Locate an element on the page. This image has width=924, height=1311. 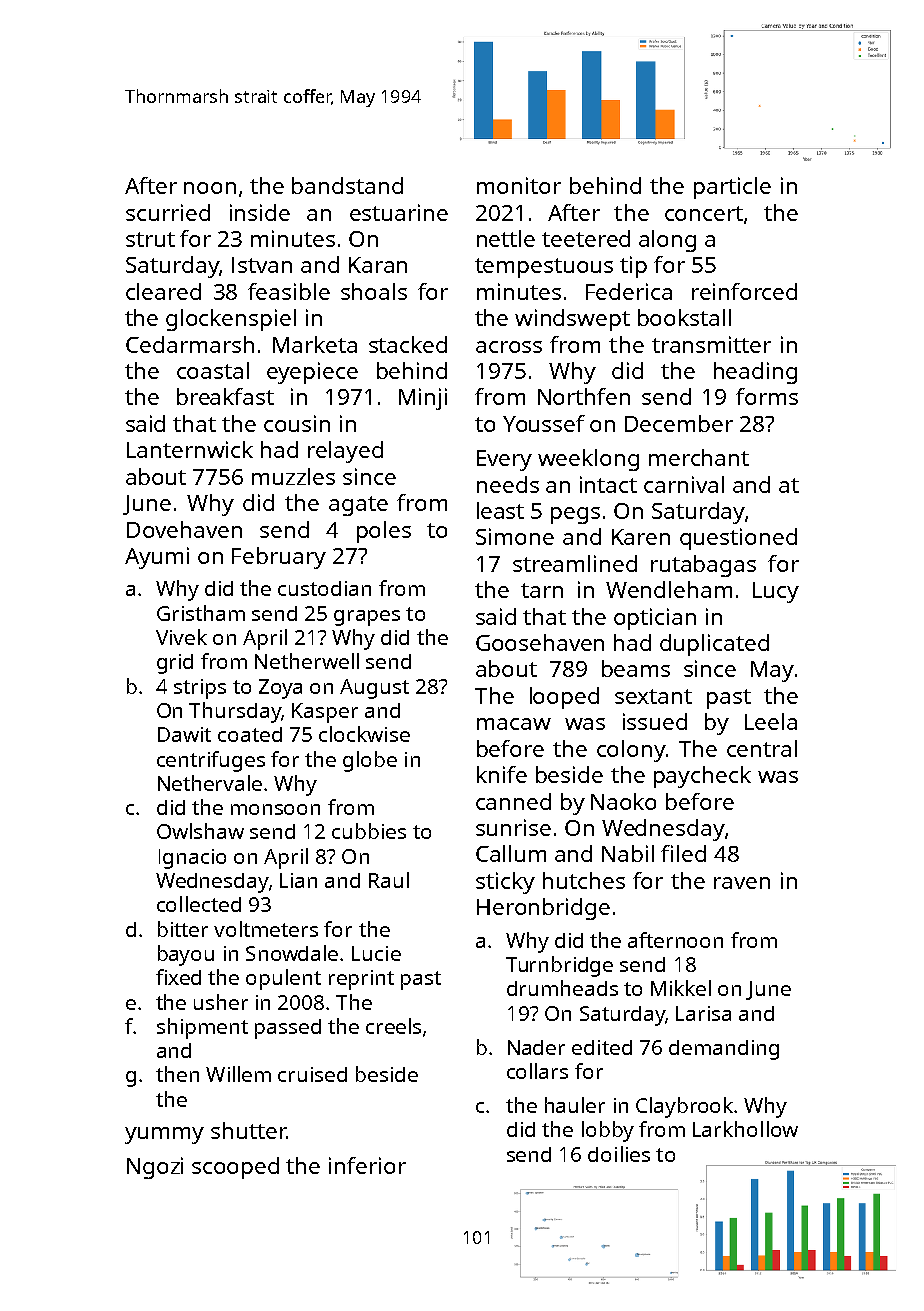
hauler is located at coordinates (575, 1105).
